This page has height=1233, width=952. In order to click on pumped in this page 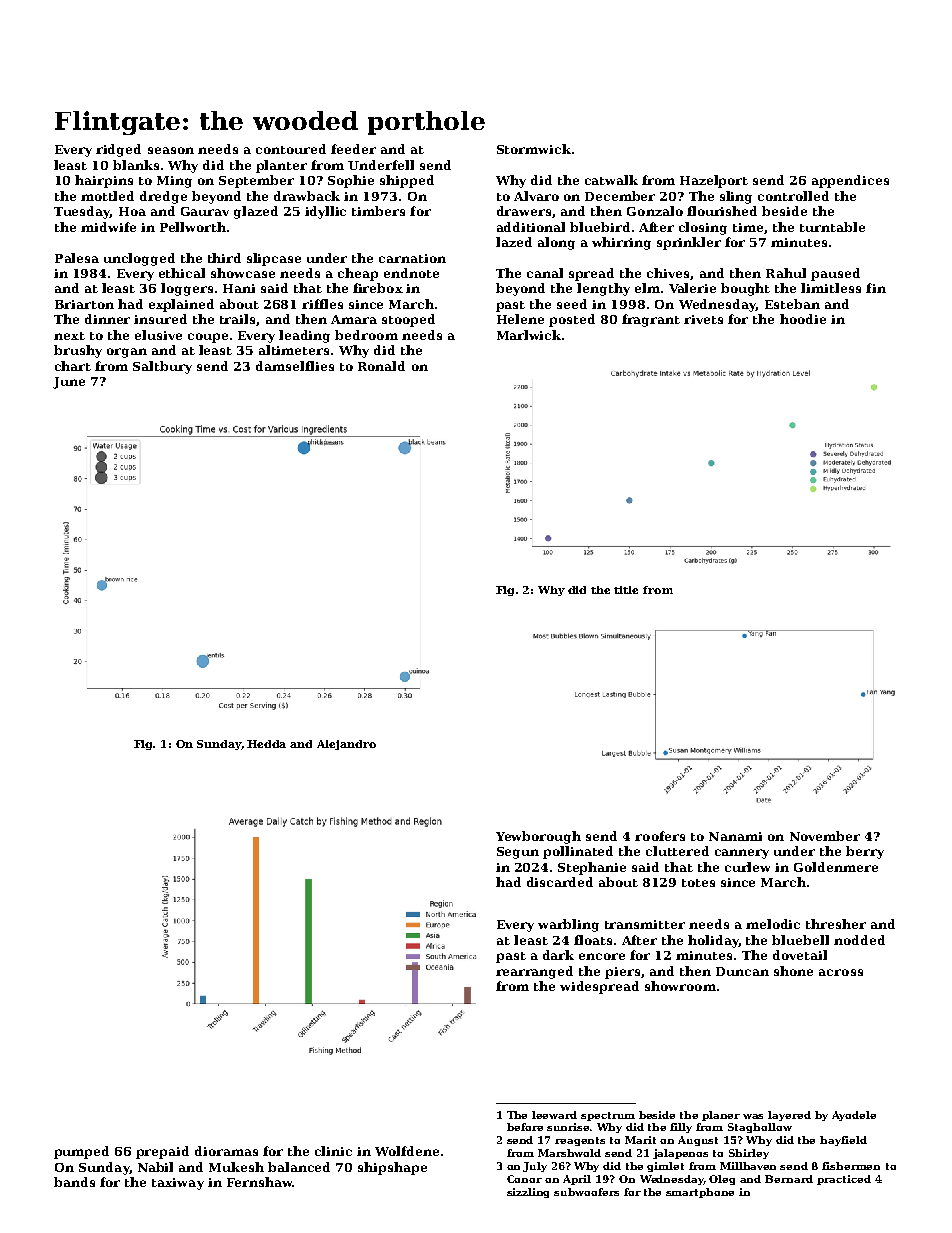, I will do `click(81, 1152)`.
